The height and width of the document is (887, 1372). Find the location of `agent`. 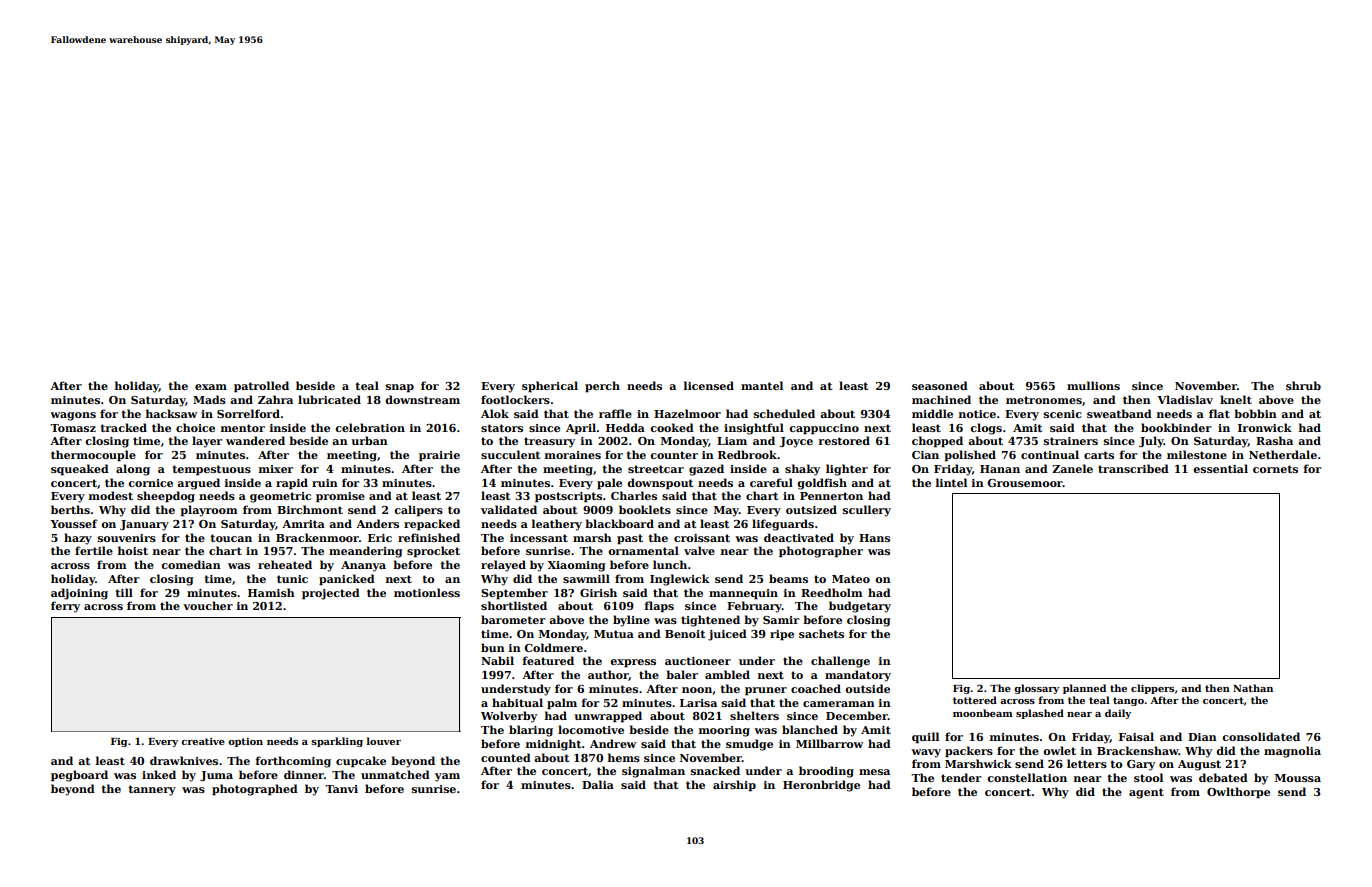

agent is located at coordinates (1146, 793).
